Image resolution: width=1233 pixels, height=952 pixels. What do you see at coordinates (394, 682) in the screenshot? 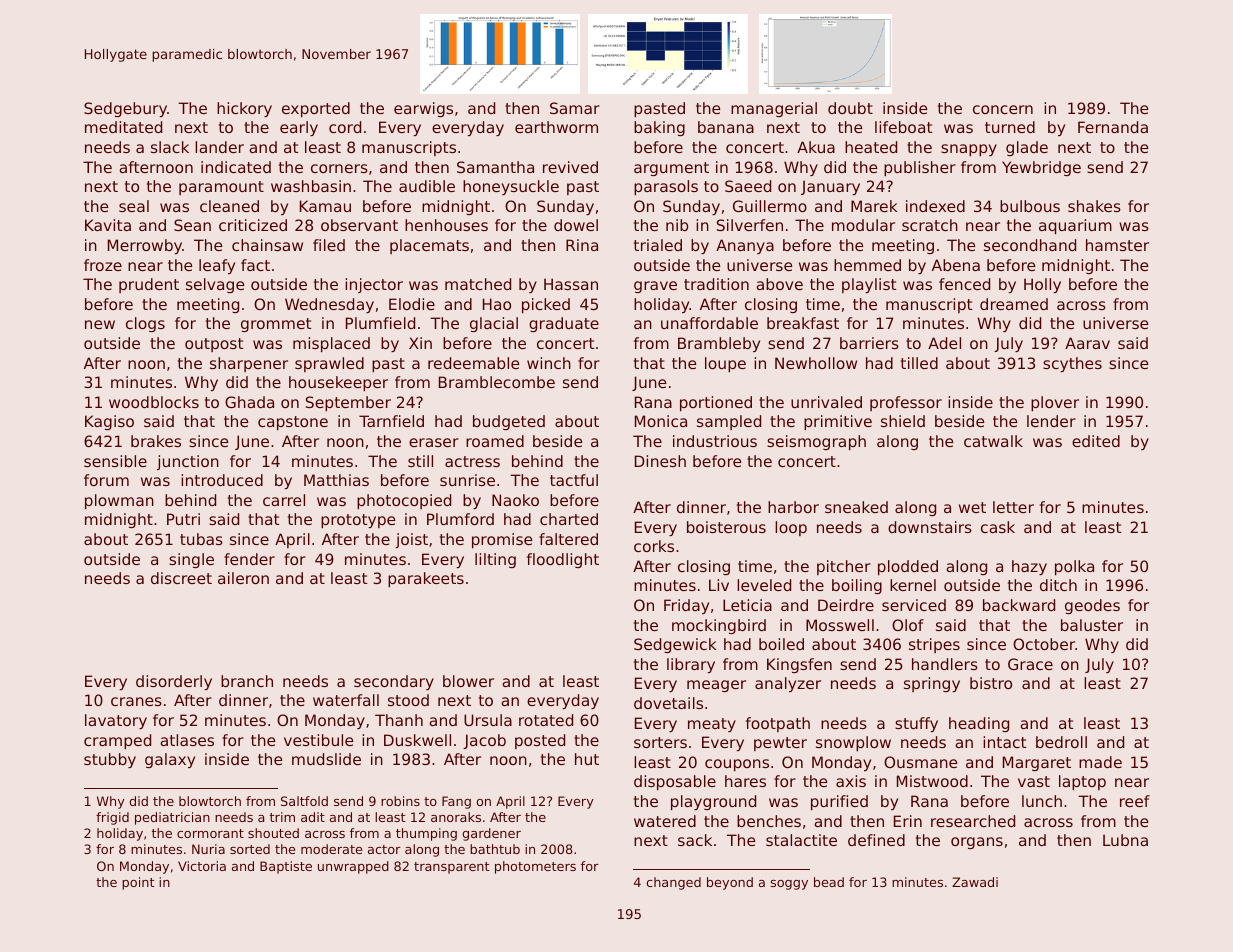
I see `secondary` at bounding box center [394, 682].
